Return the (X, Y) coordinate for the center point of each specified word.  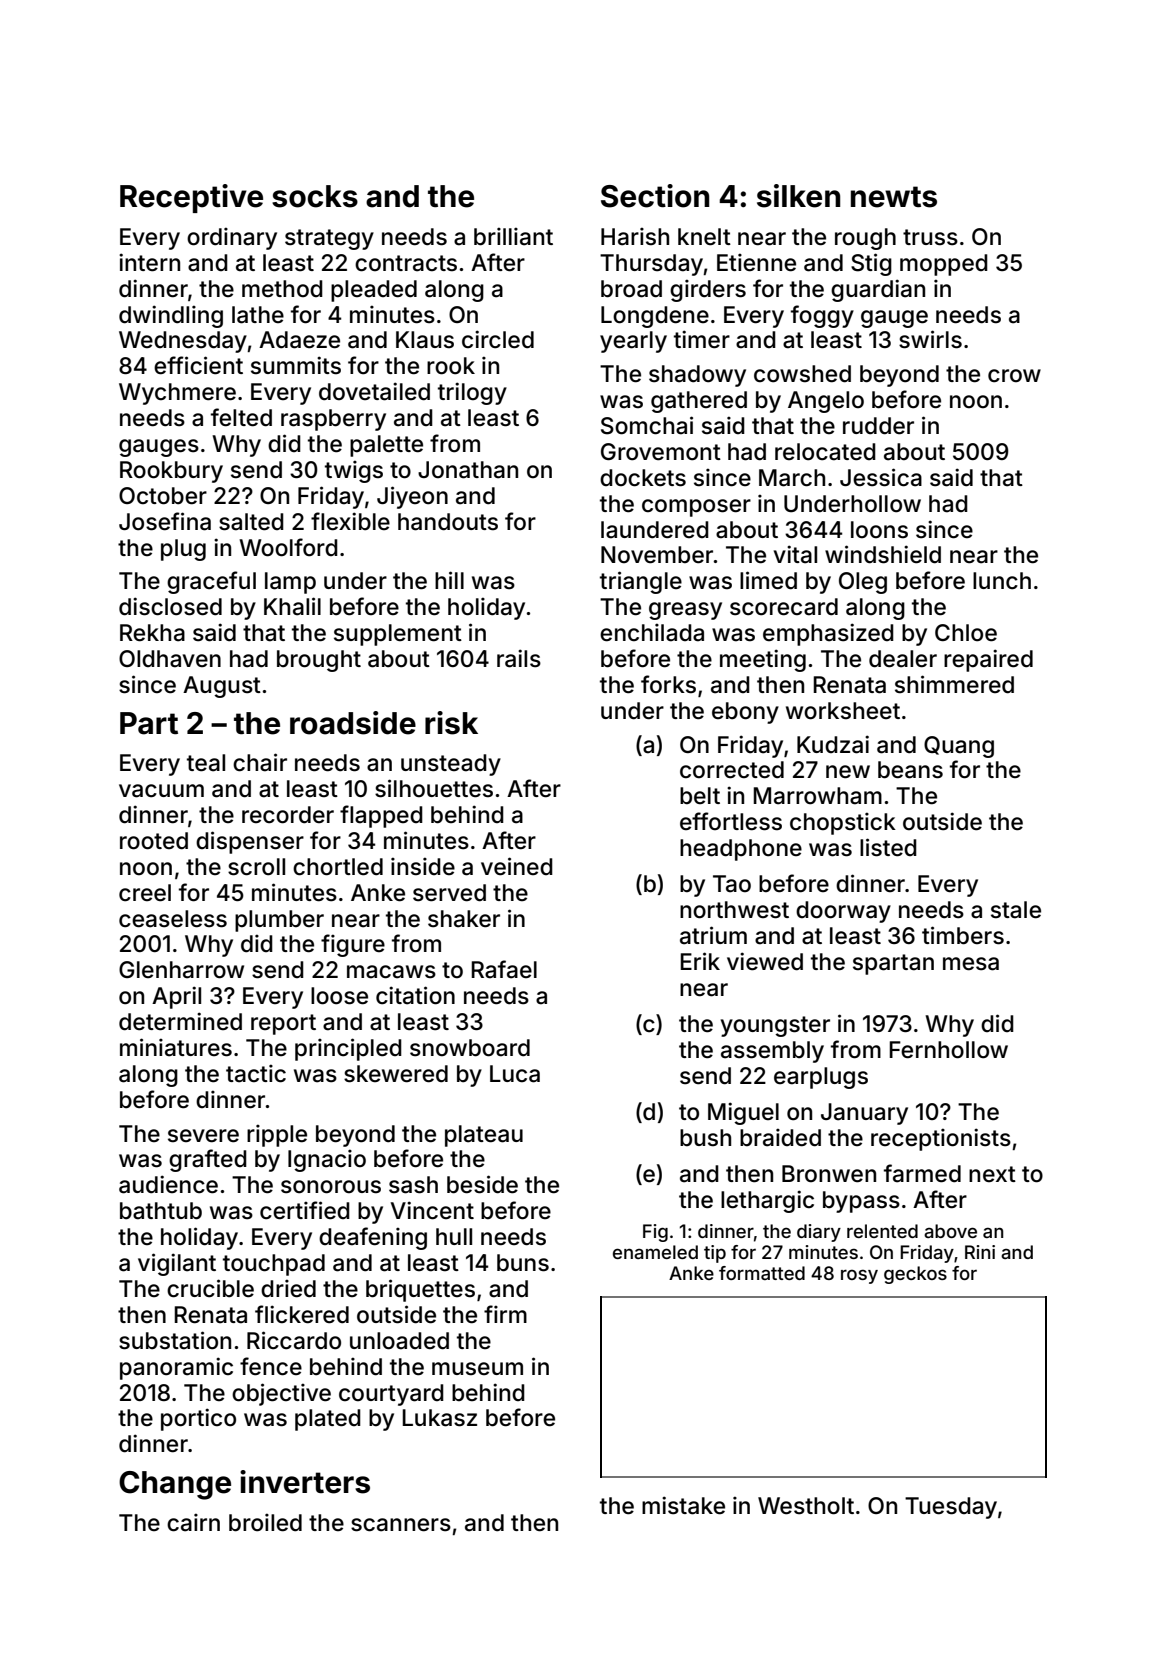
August (222, 687)
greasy (685, 611)
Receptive (191, 198)
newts (894, 197)
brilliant (513, 236)
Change (175, 1485)
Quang (959, 747)
